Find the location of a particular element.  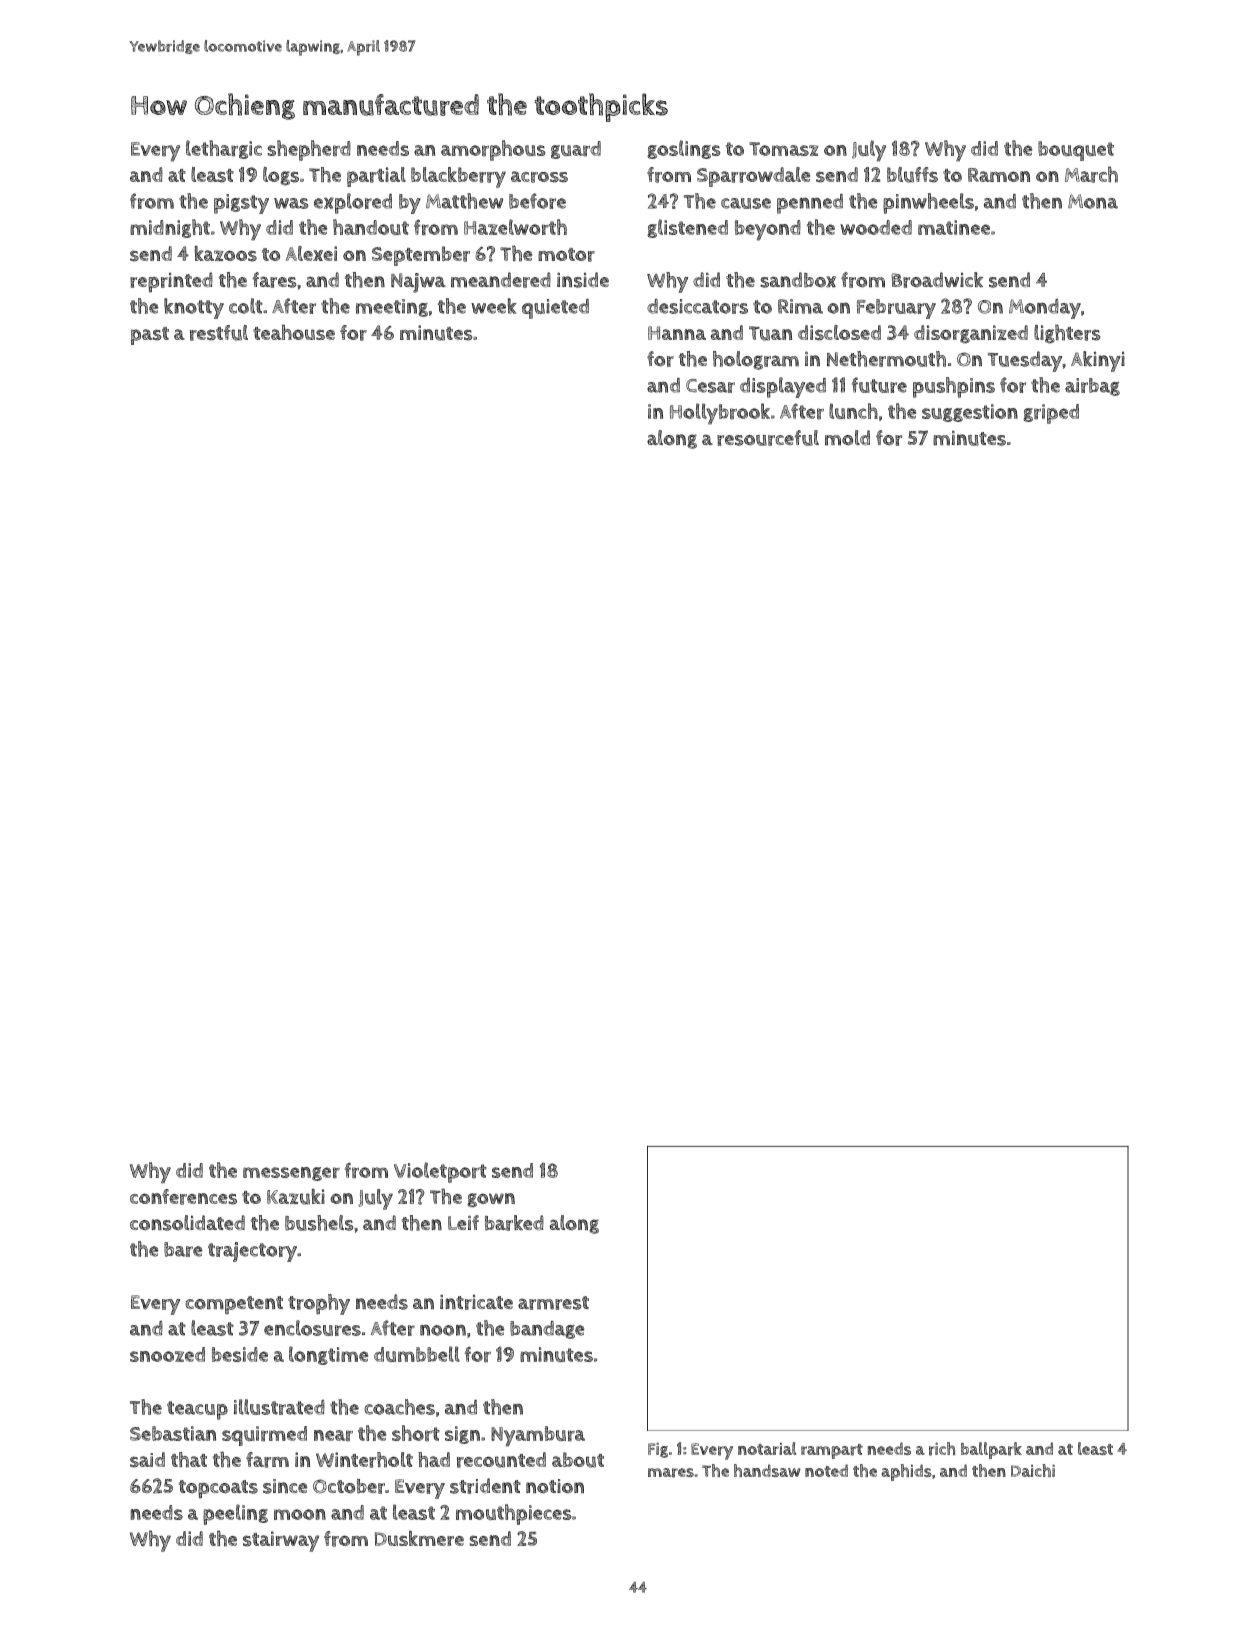

resourceful is located at coordinates (768, 438).
